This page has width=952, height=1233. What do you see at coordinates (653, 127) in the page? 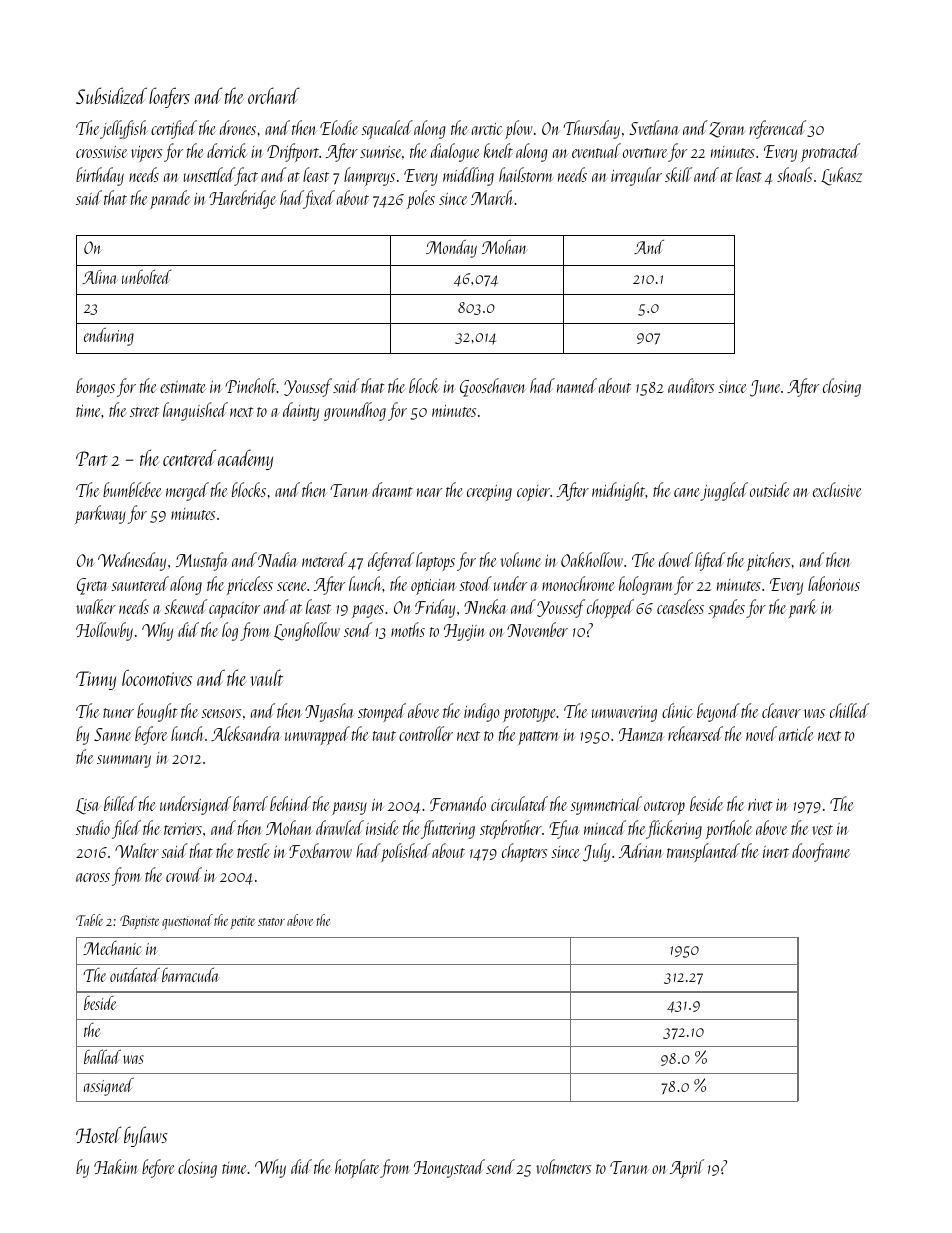
I see `Svetlana` at bounding box center [653, 127].
